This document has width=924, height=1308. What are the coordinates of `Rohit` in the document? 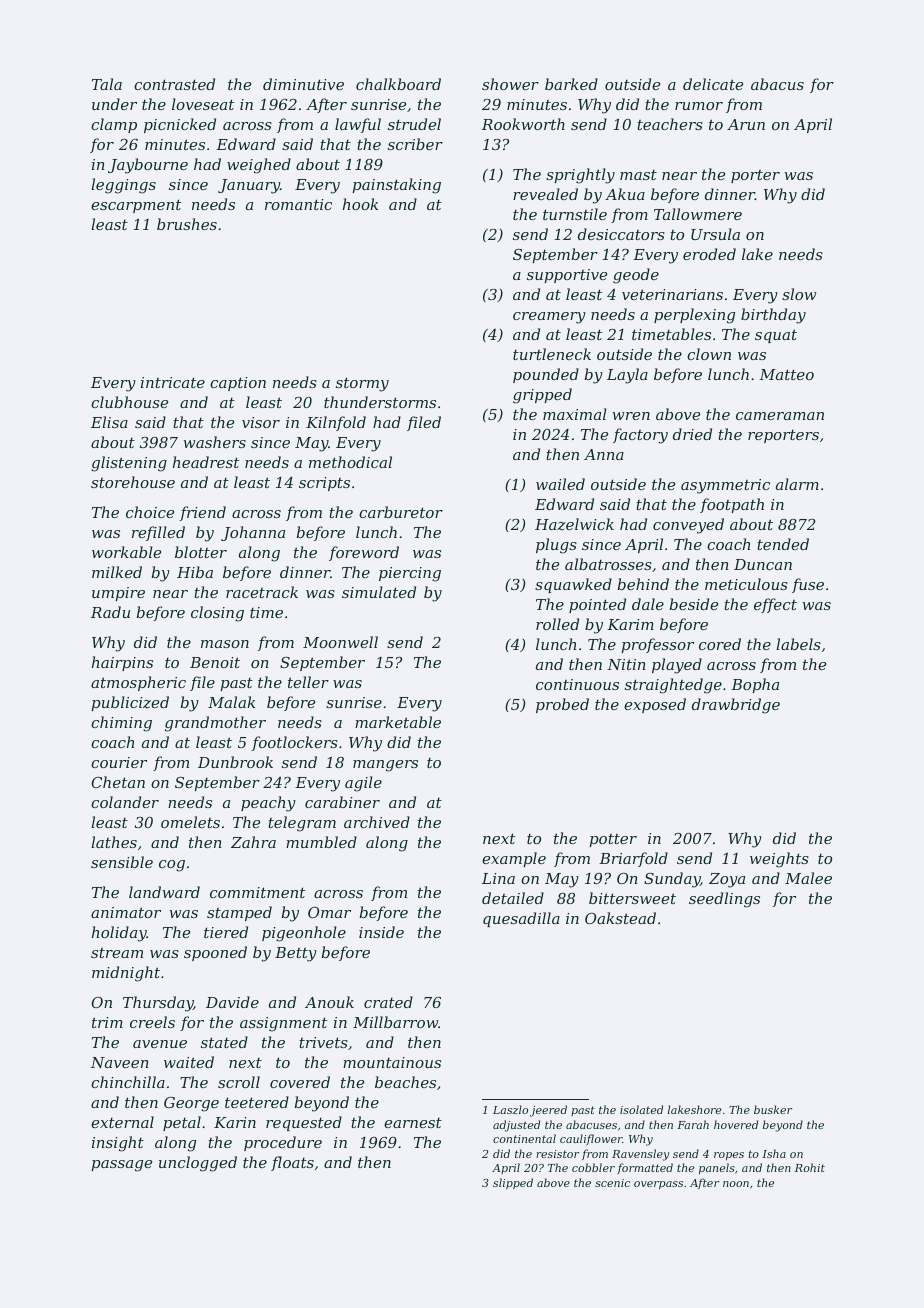 It's located at (810, 1167).
